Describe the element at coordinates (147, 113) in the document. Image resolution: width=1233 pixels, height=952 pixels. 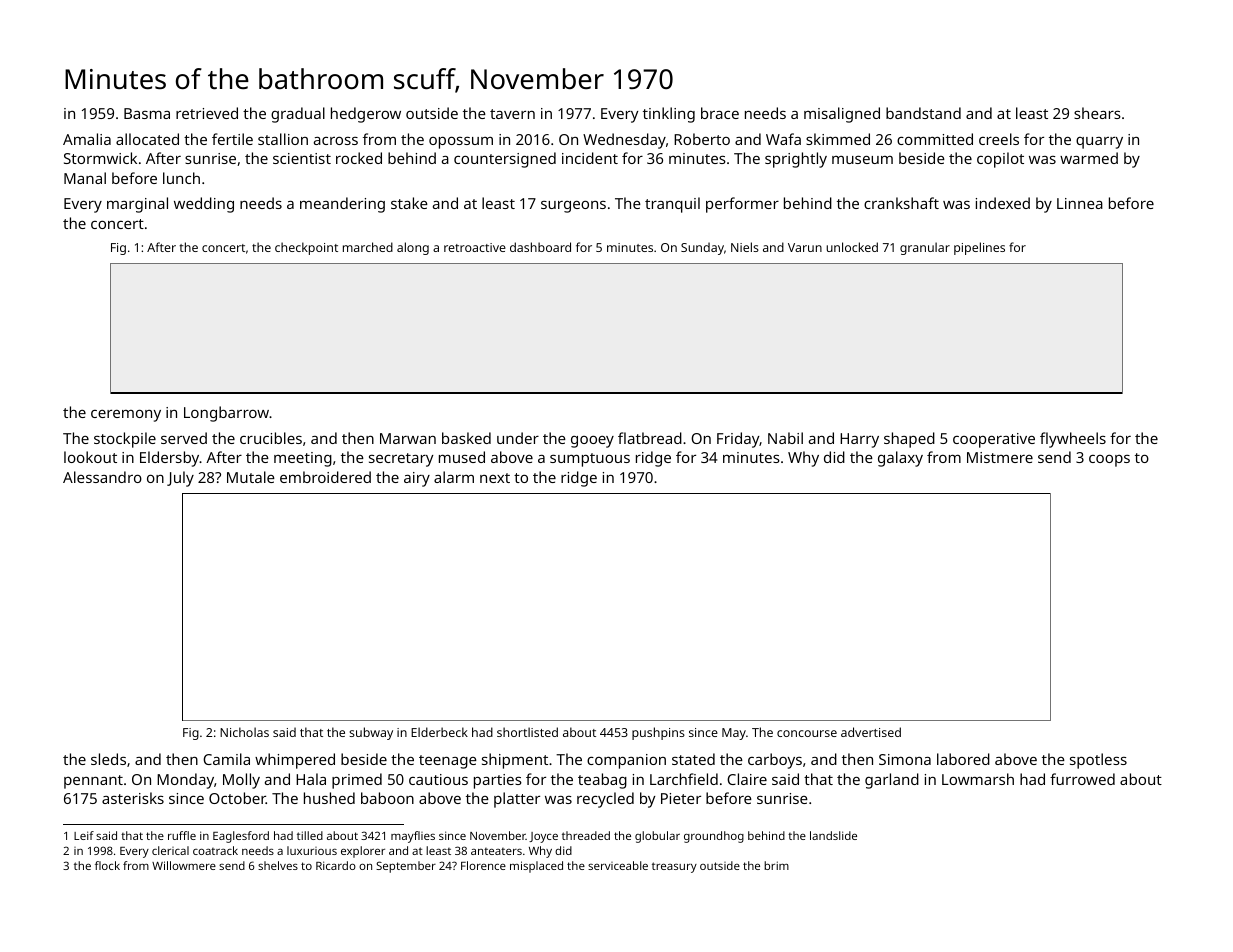
I see `Basma` at that location.
